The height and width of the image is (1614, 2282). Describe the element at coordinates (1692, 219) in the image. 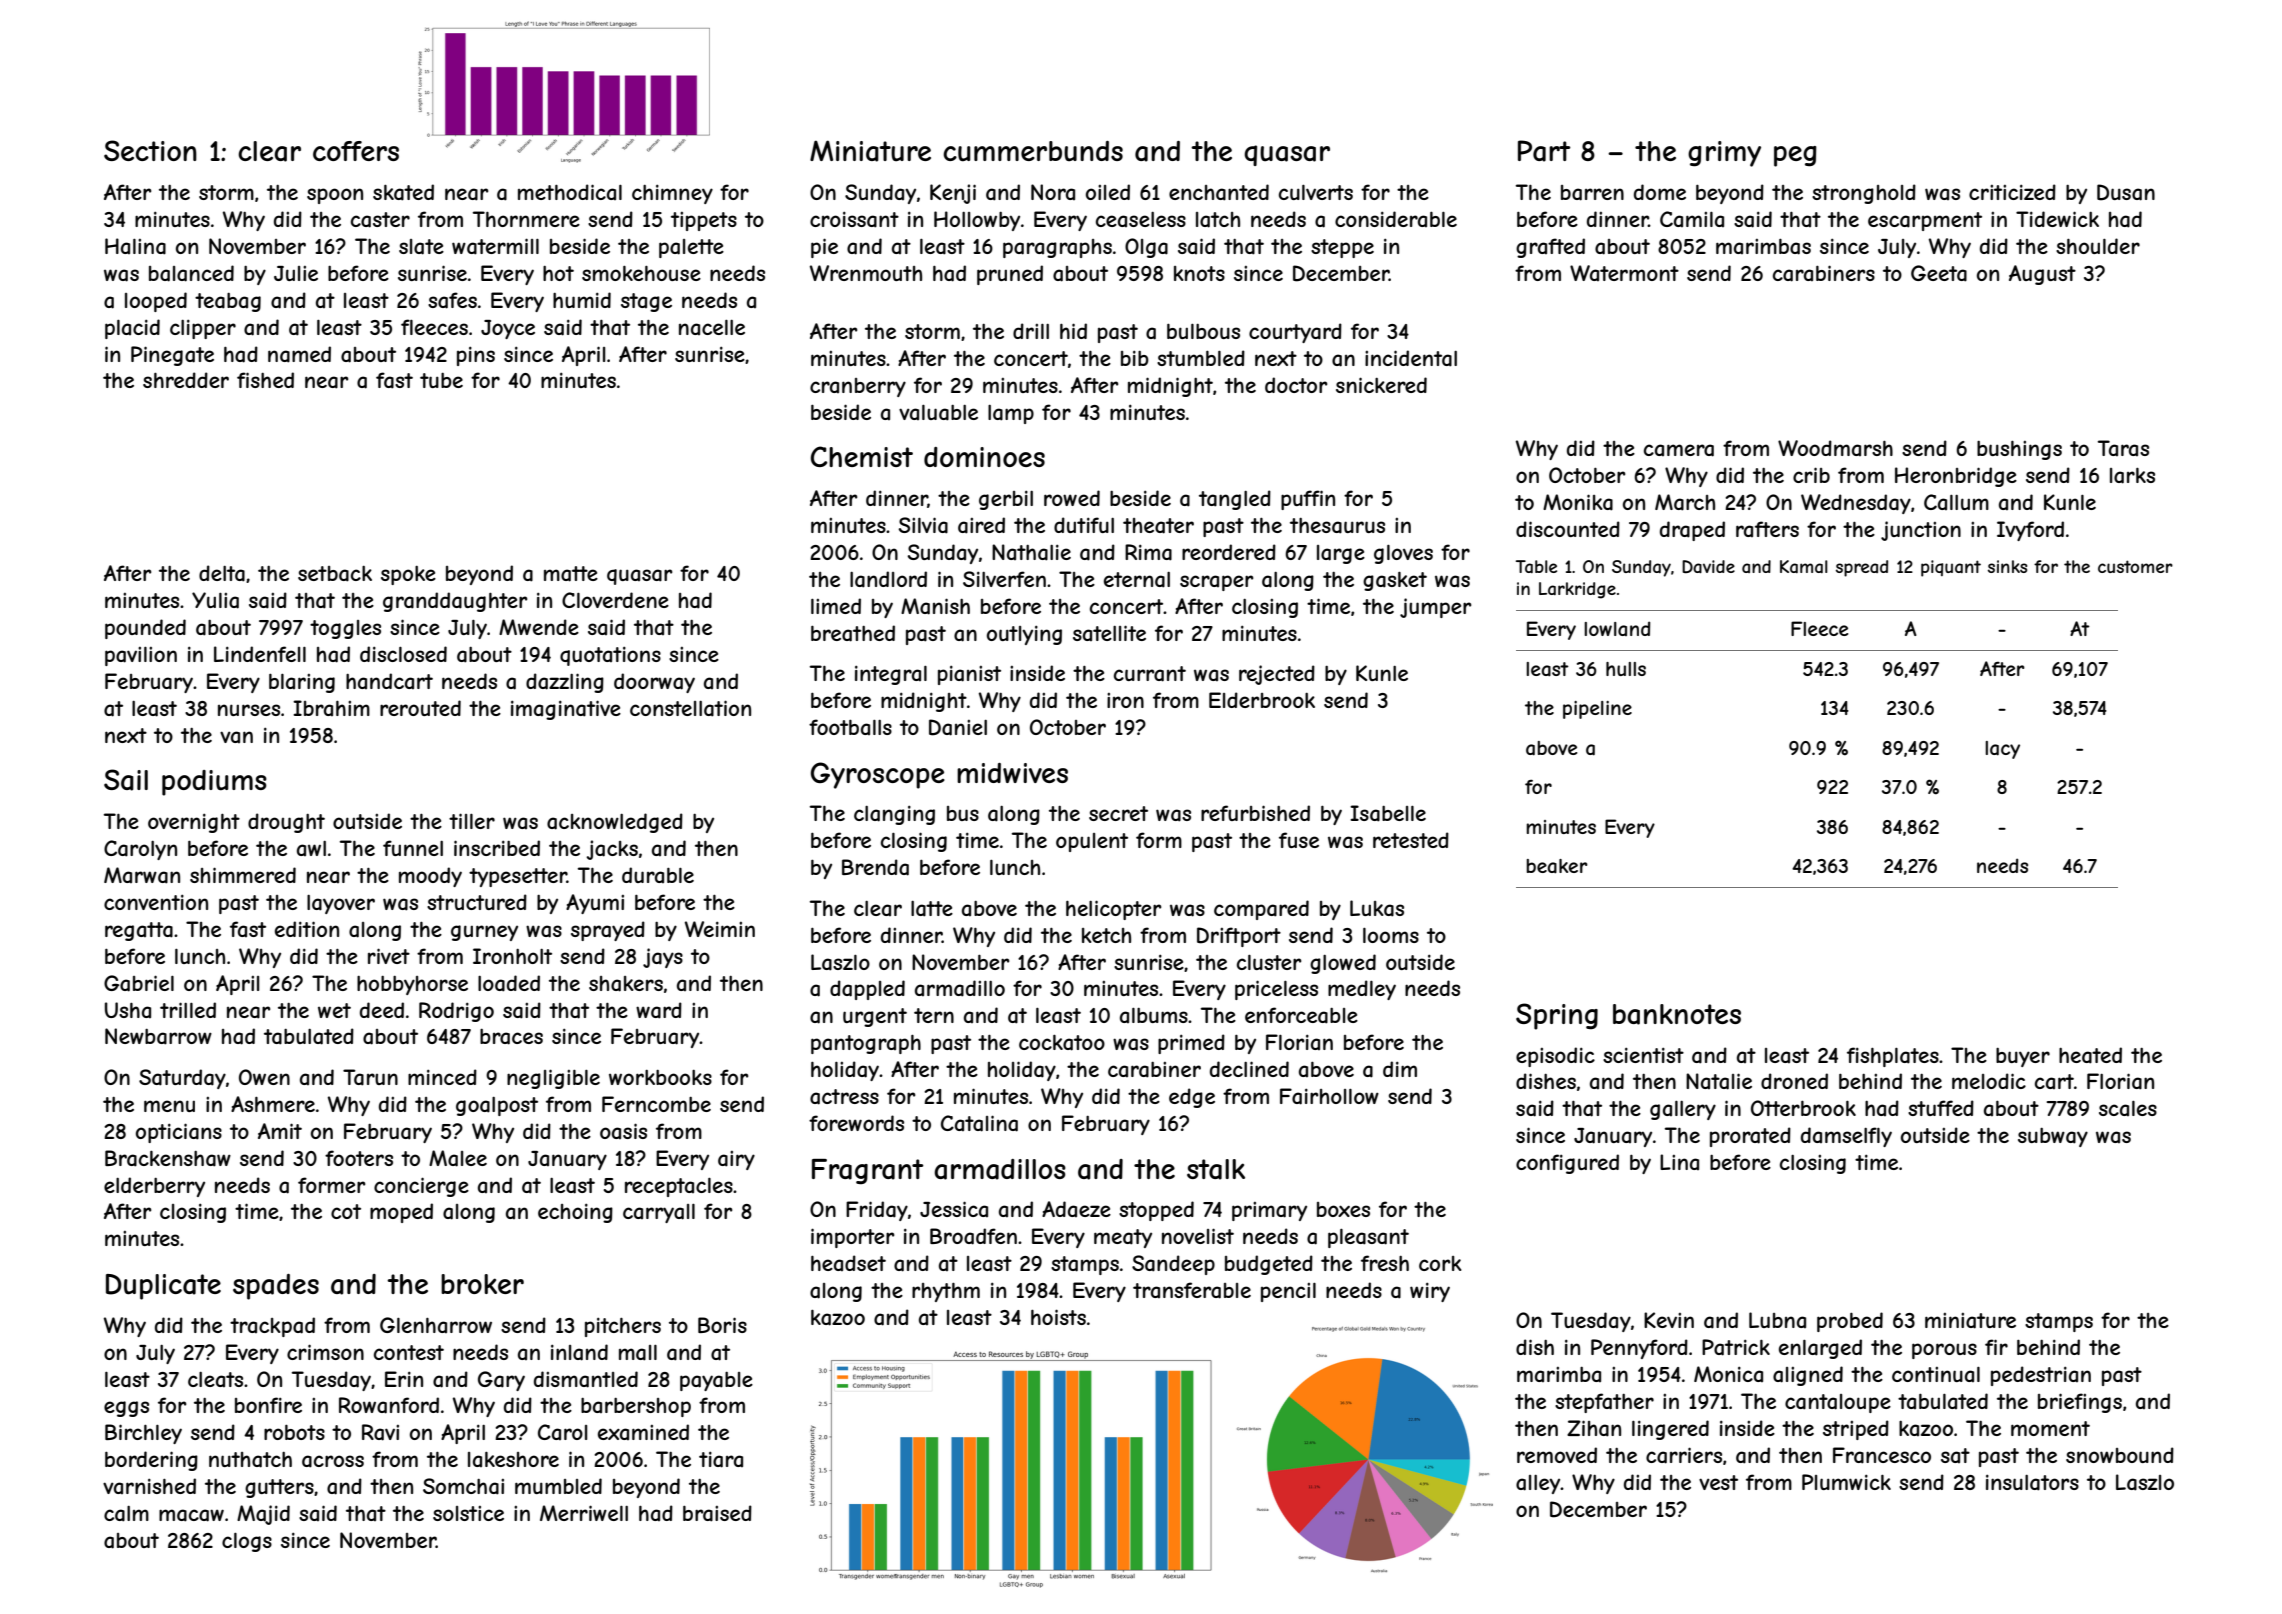

I see `Camila` at that location.
